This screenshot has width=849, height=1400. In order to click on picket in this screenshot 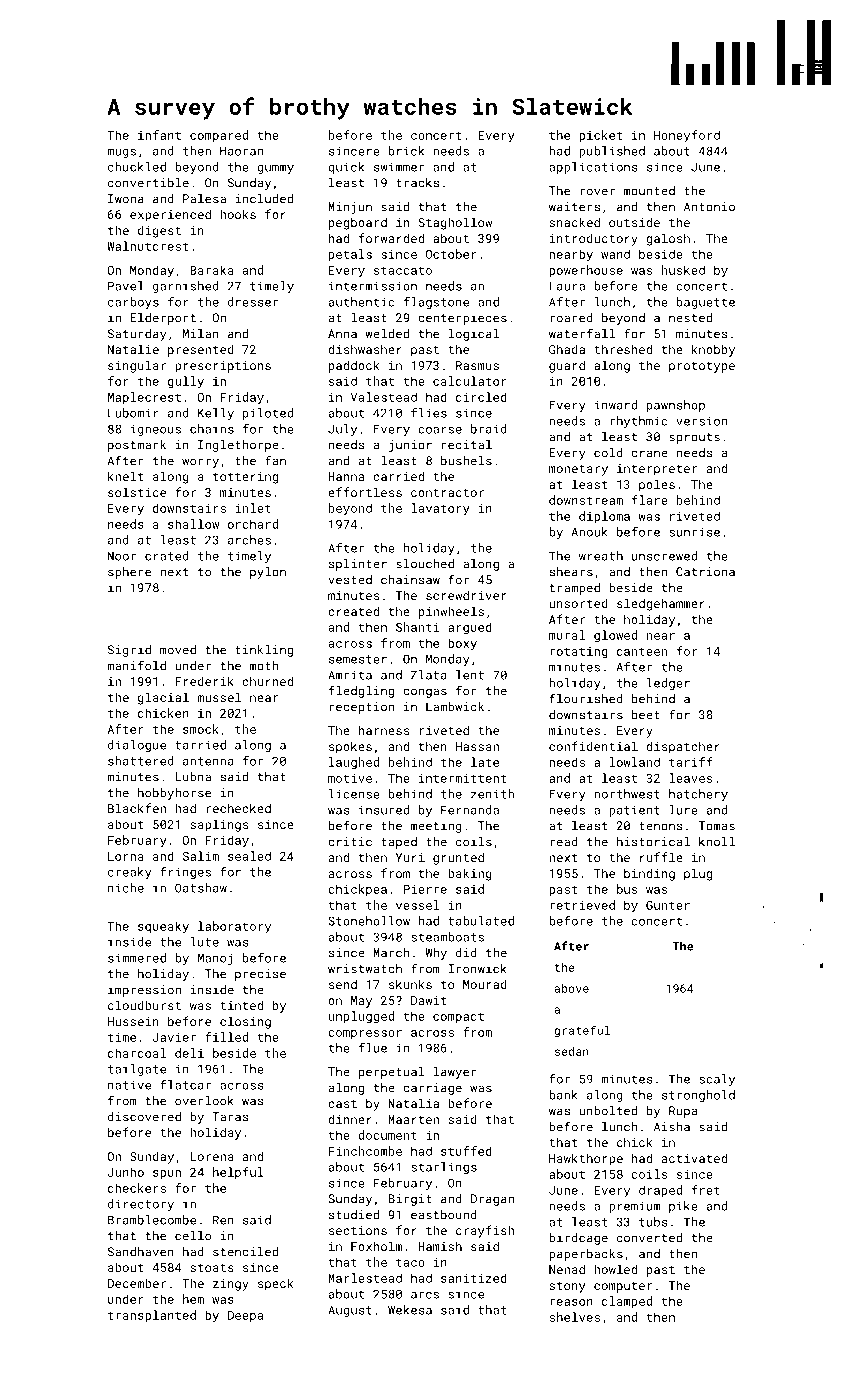, I will do `click(601, 136)`.
